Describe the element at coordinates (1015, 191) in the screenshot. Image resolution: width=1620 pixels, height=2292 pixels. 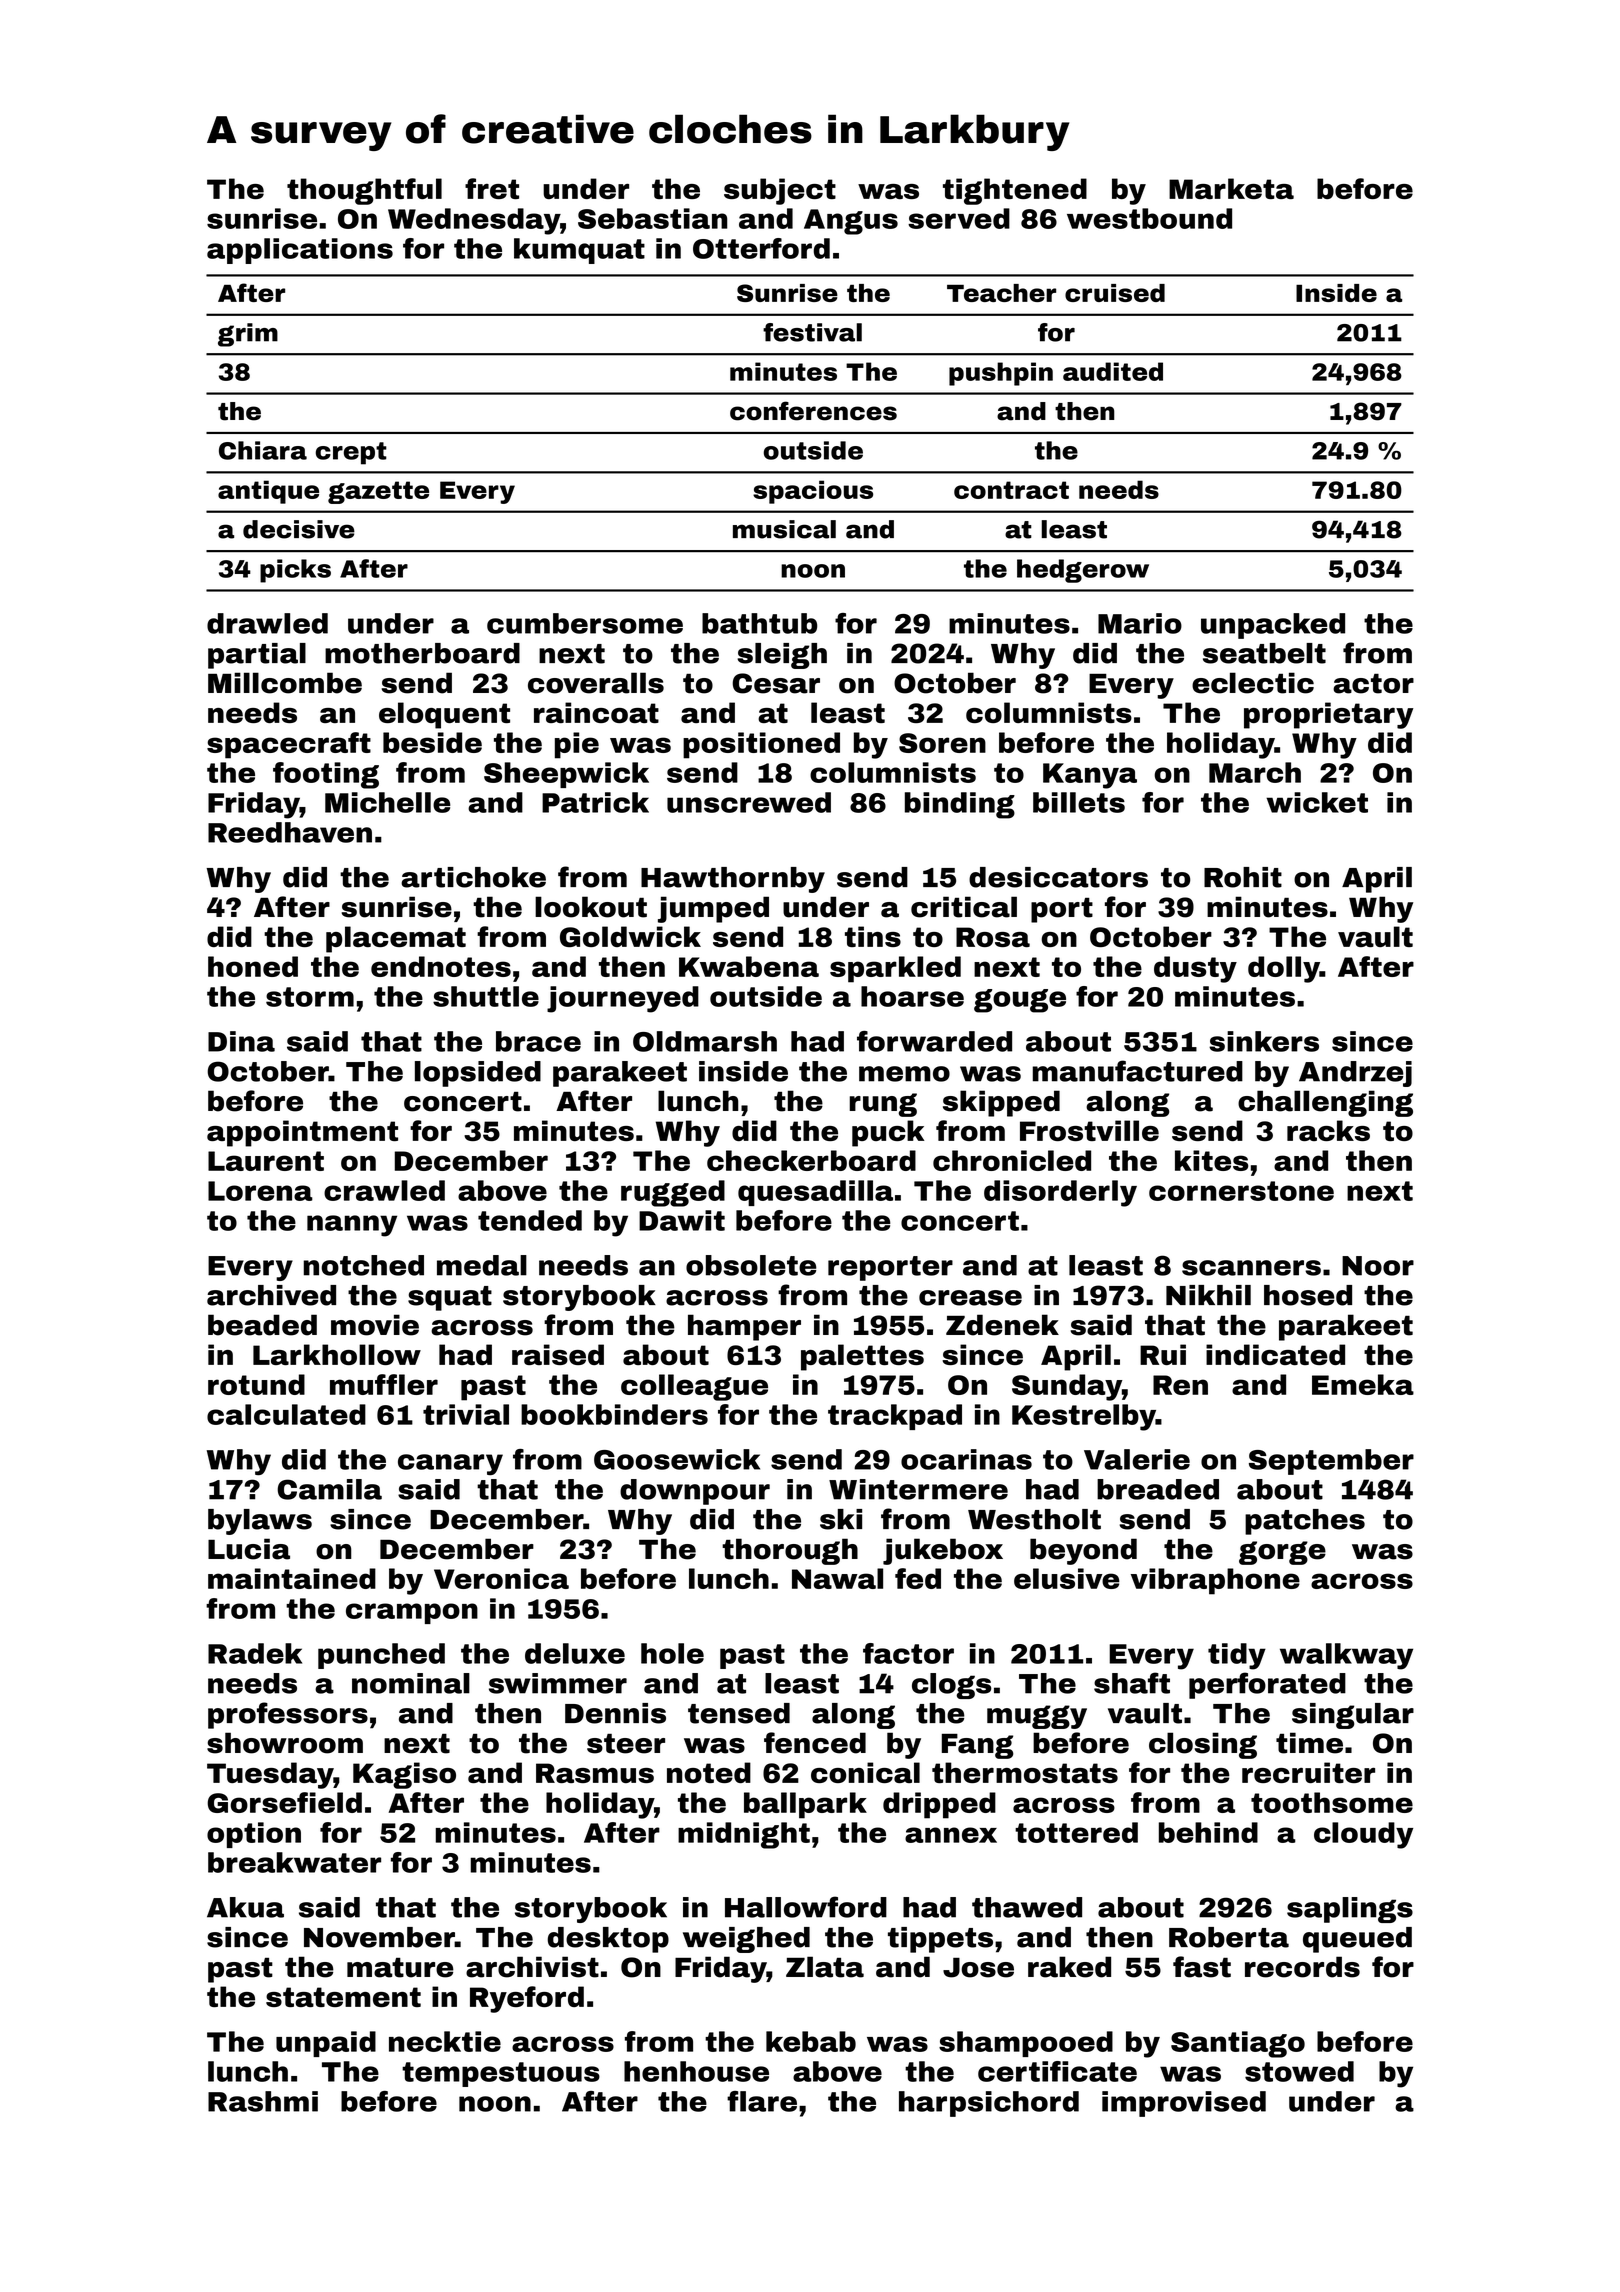
I see `tightened` at that location.
